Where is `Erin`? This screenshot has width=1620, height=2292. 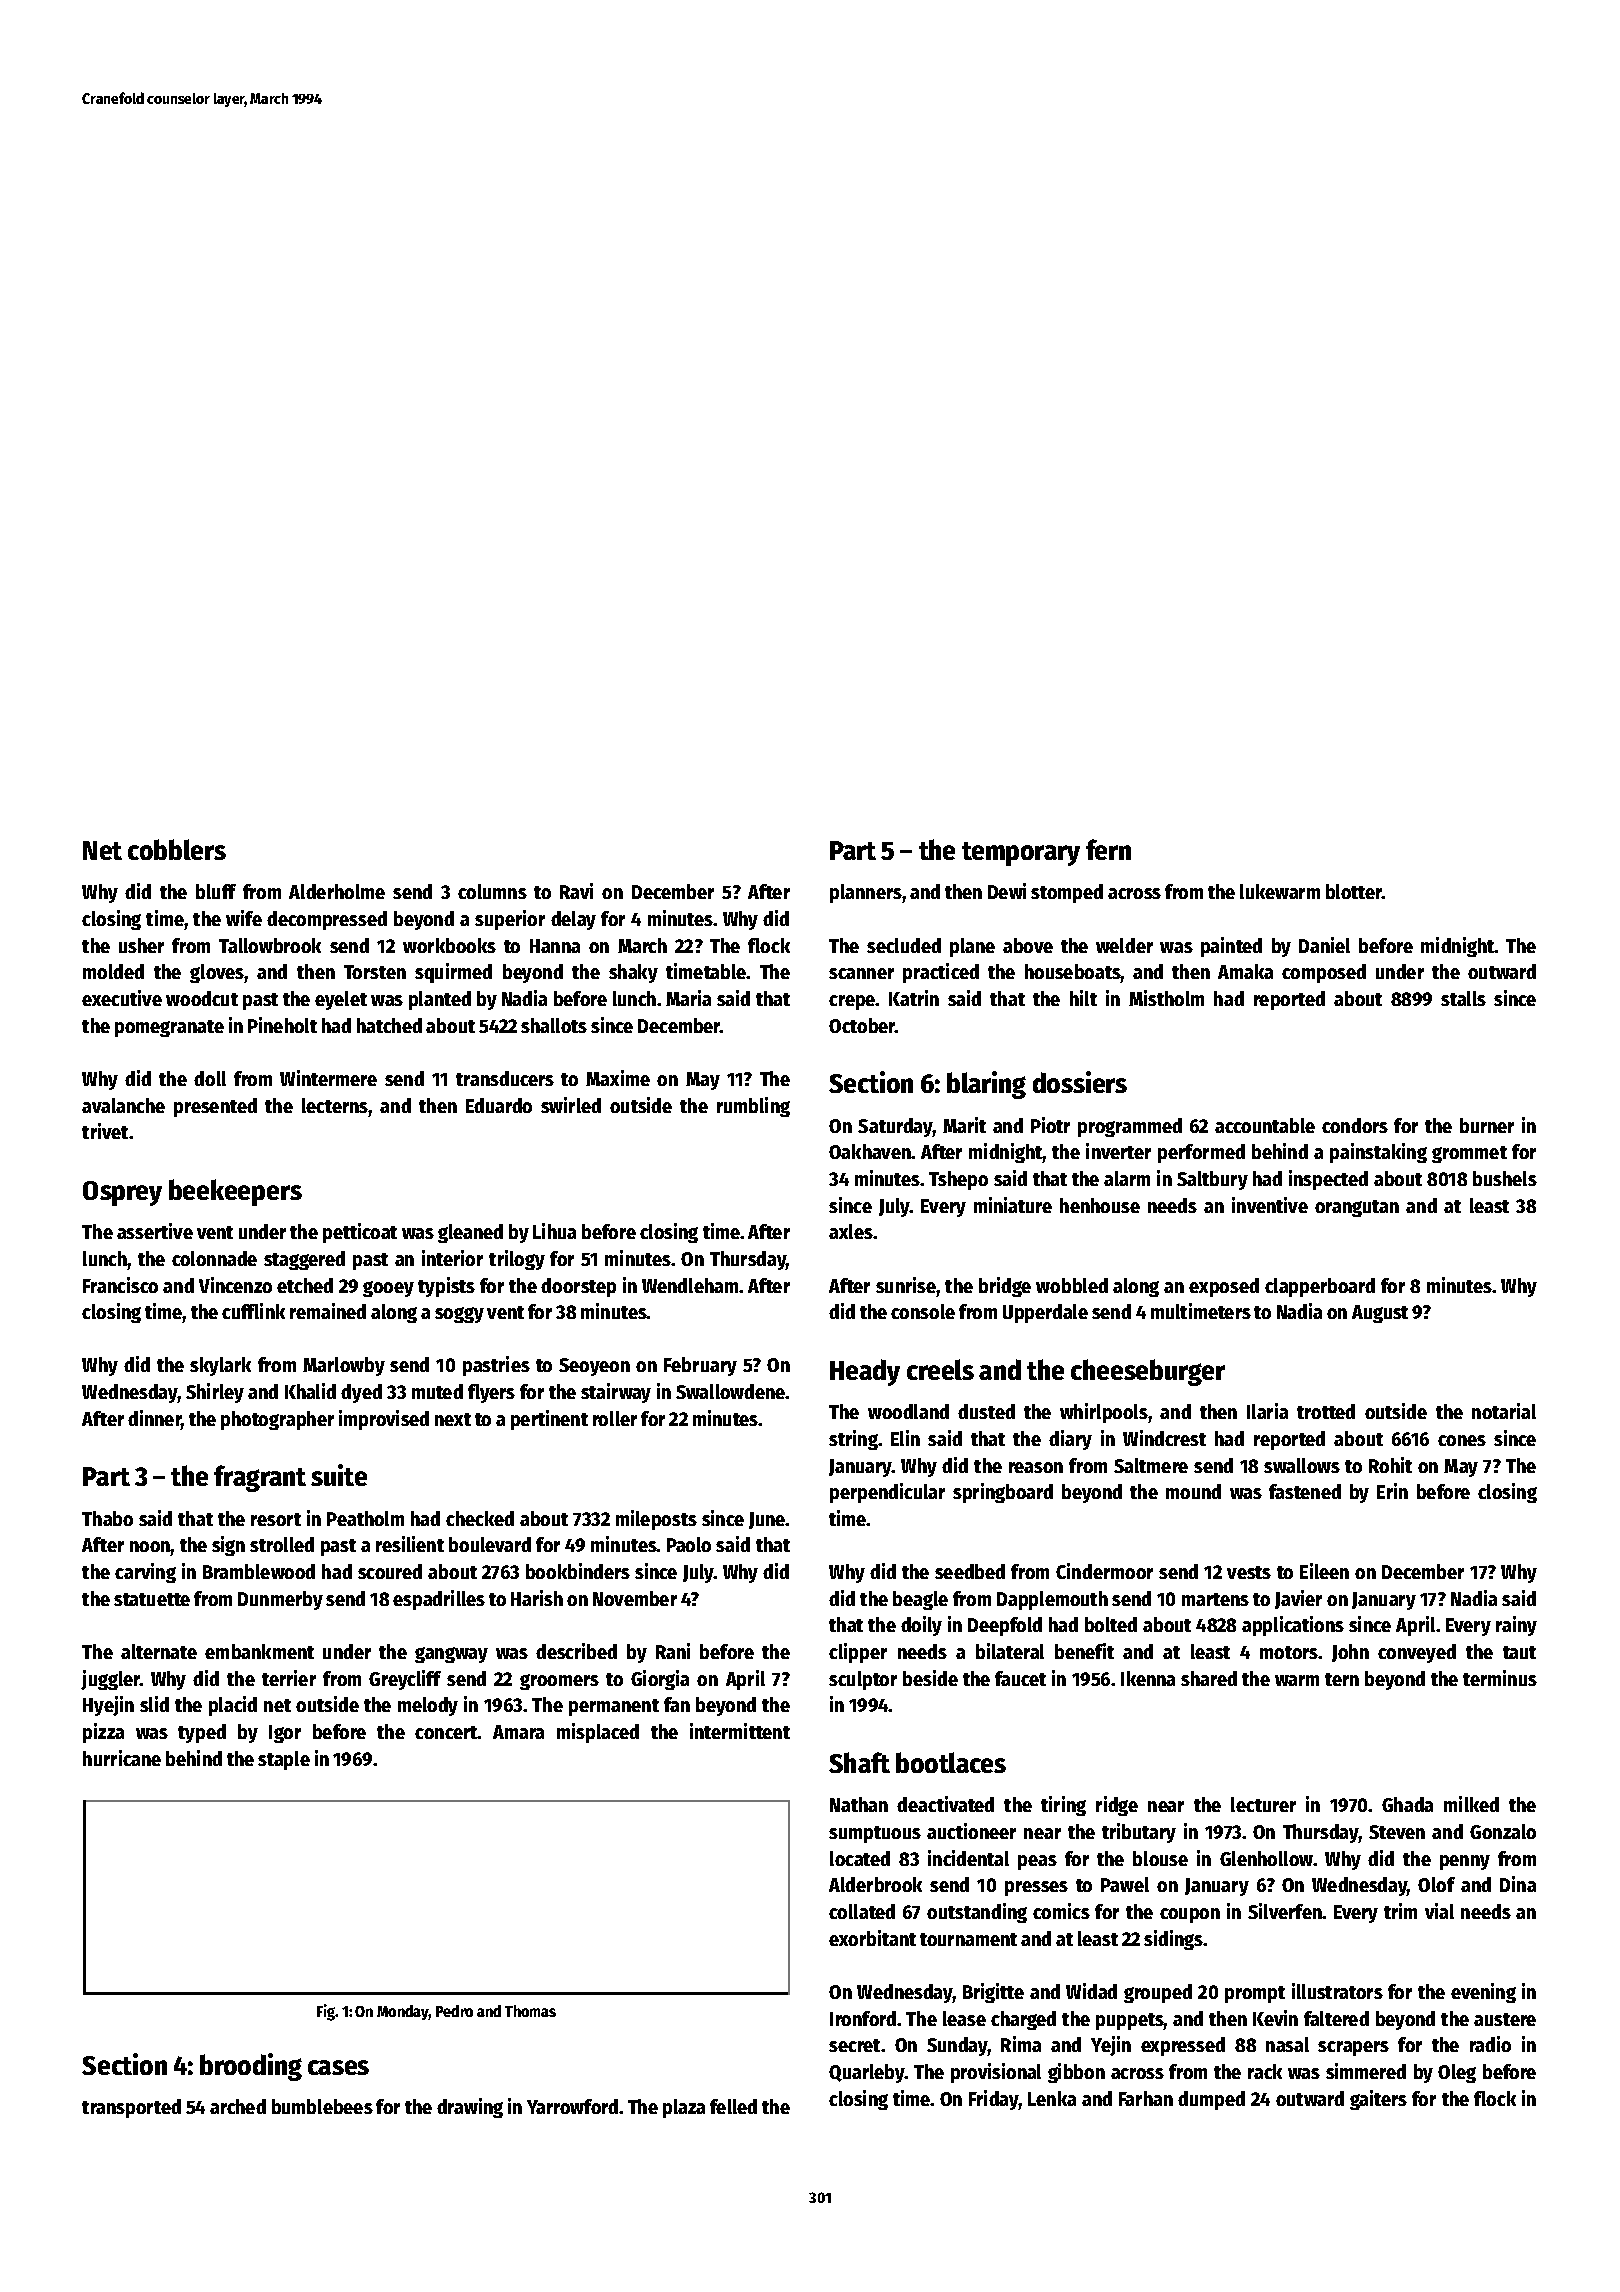 Erin is located at coordinates (1392, 1491).
